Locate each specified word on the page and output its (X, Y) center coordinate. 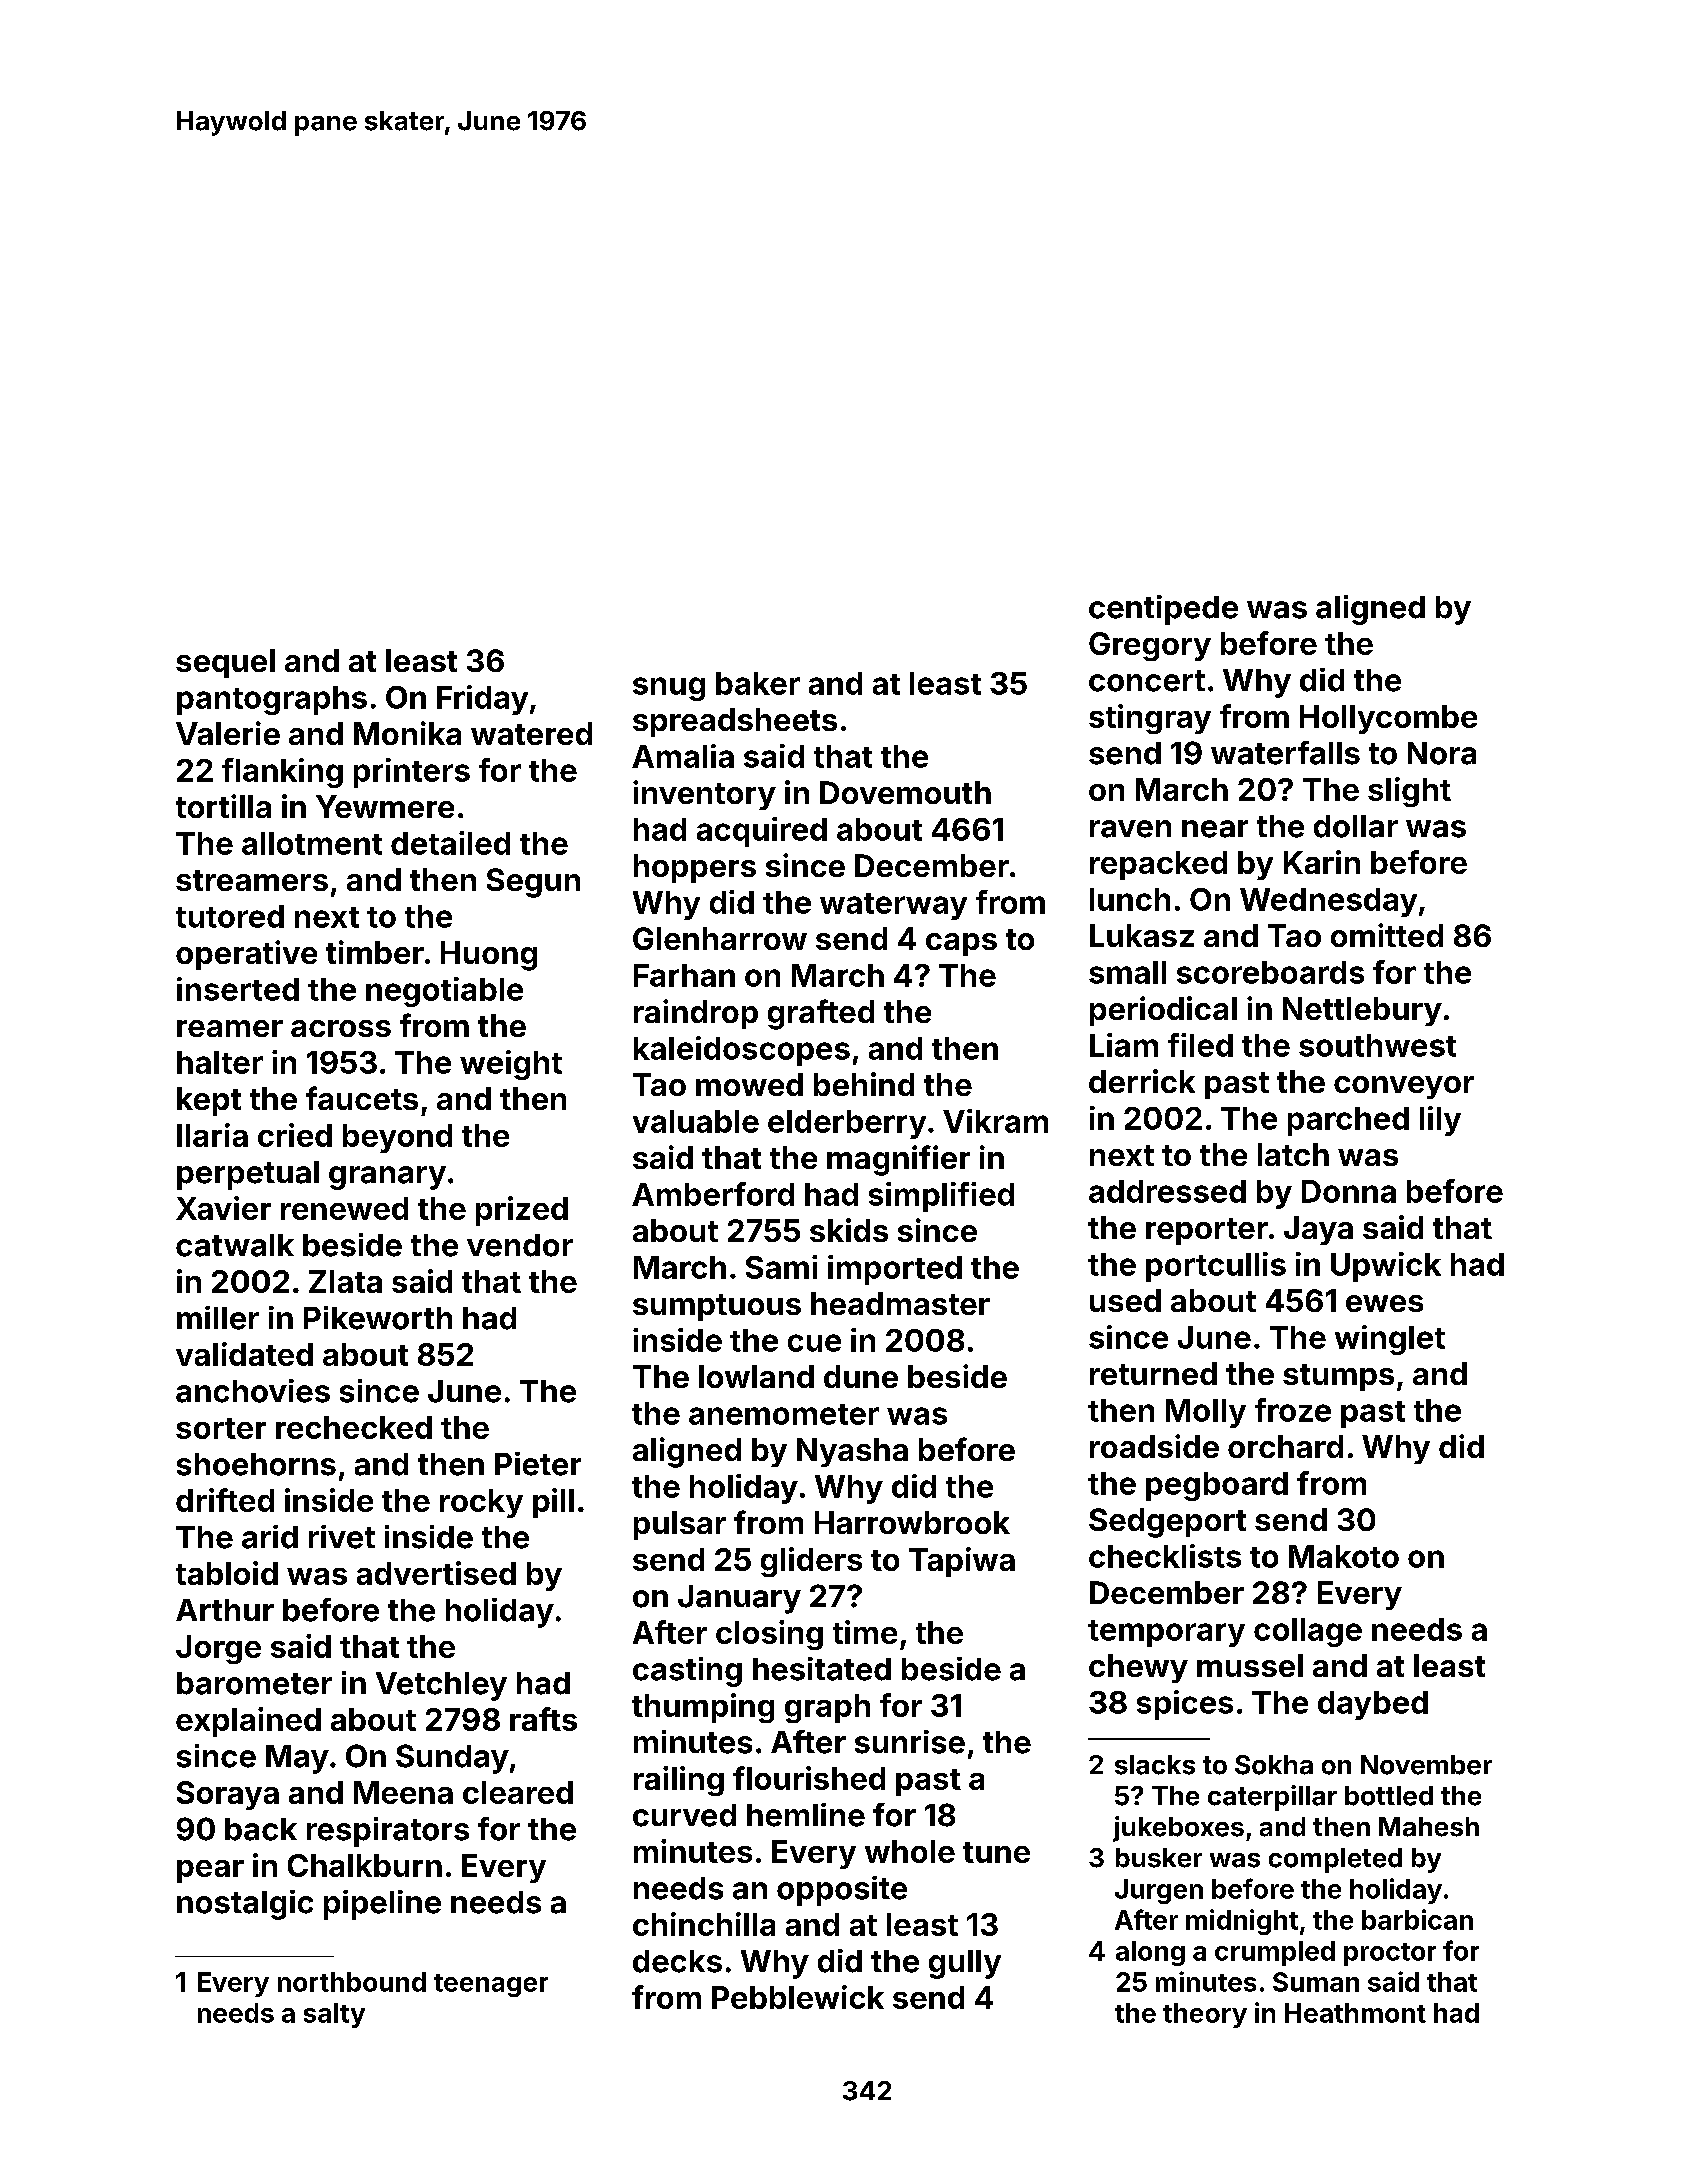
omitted (1387, 935)
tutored (230, 916)
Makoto (1344, 1556)
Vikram (995, 1121)
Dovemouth (905, 792)
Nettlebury (1362, 1011)
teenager (491, 1985)
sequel (225, 663)
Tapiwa (962, 1562)
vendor (520, 1245)
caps (961, 944)
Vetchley (441, 1686)
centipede (1163, 610)
